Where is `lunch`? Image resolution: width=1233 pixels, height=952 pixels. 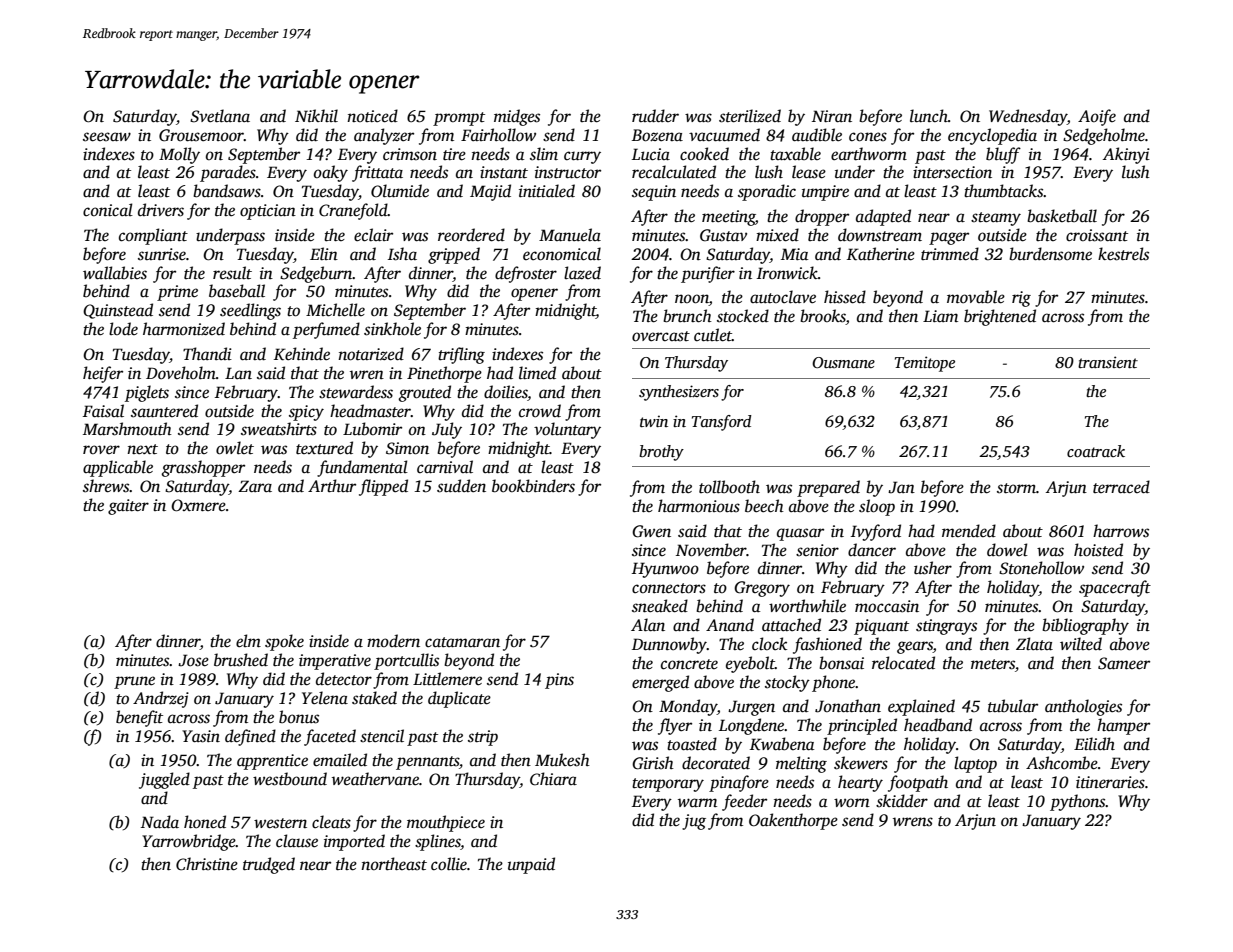
lunch is located at coordinates (929, 116).
